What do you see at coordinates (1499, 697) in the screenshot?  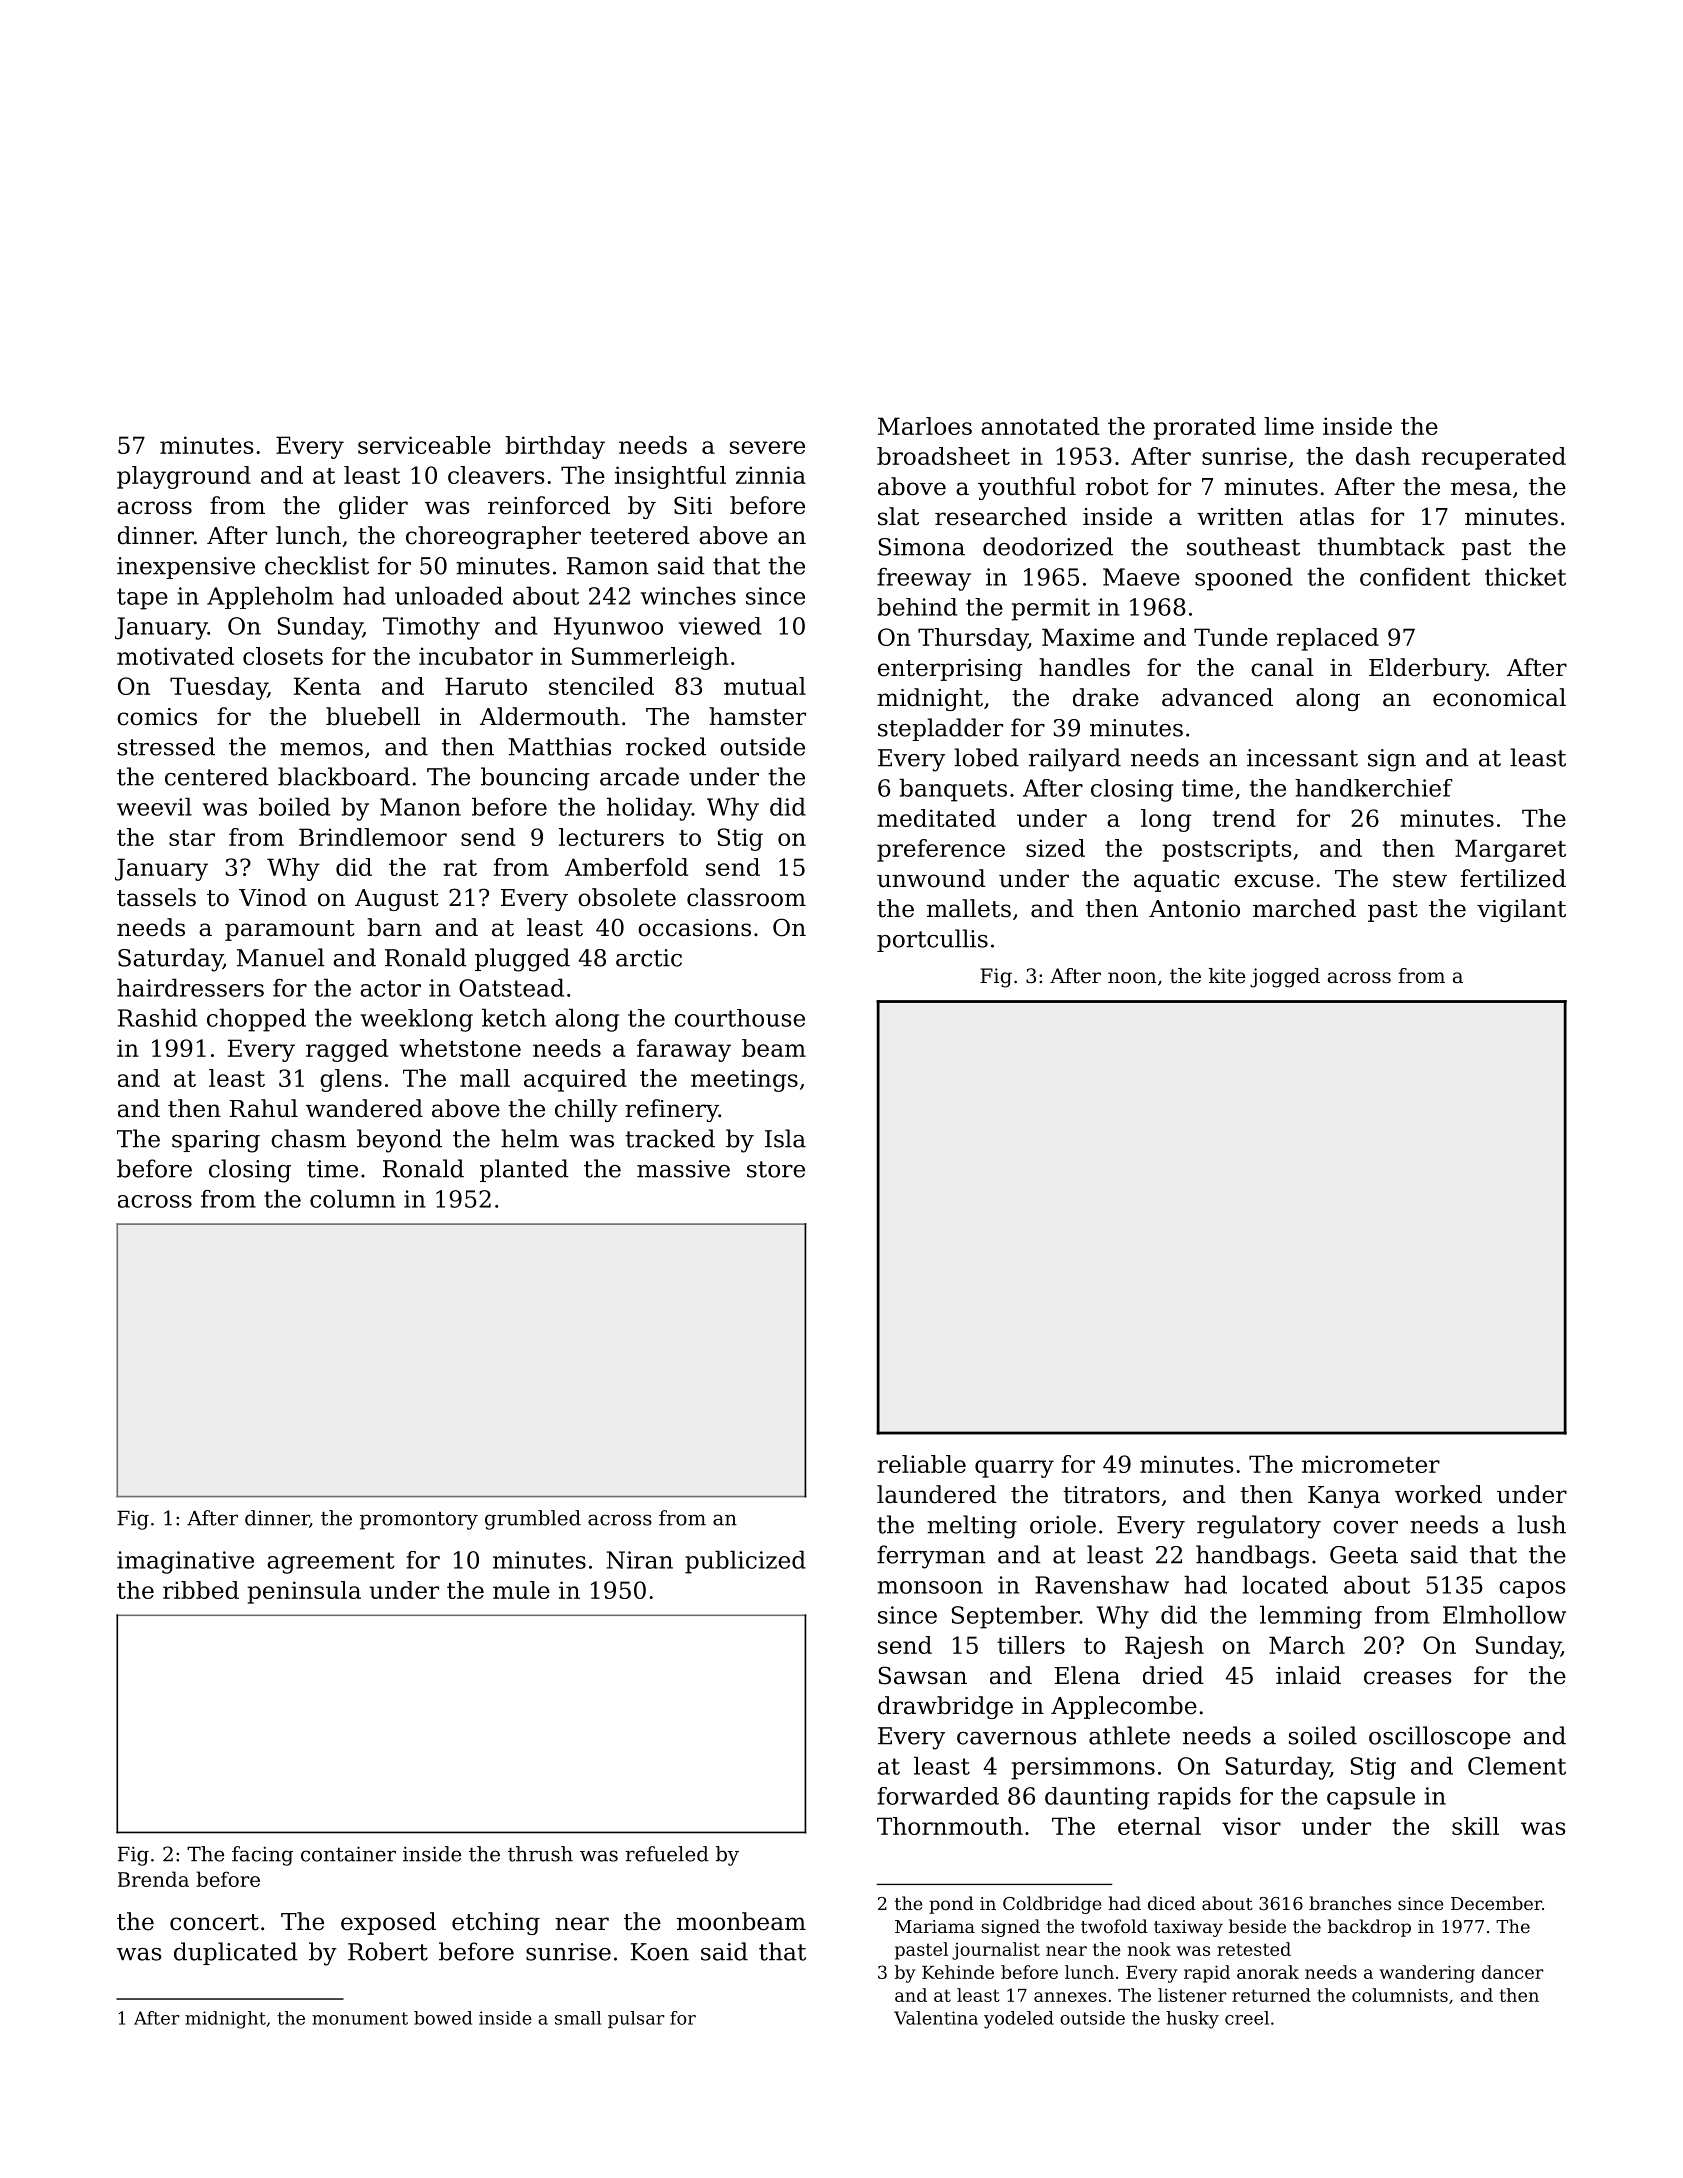 I see `economical` at bounding box center [1499, 697].
